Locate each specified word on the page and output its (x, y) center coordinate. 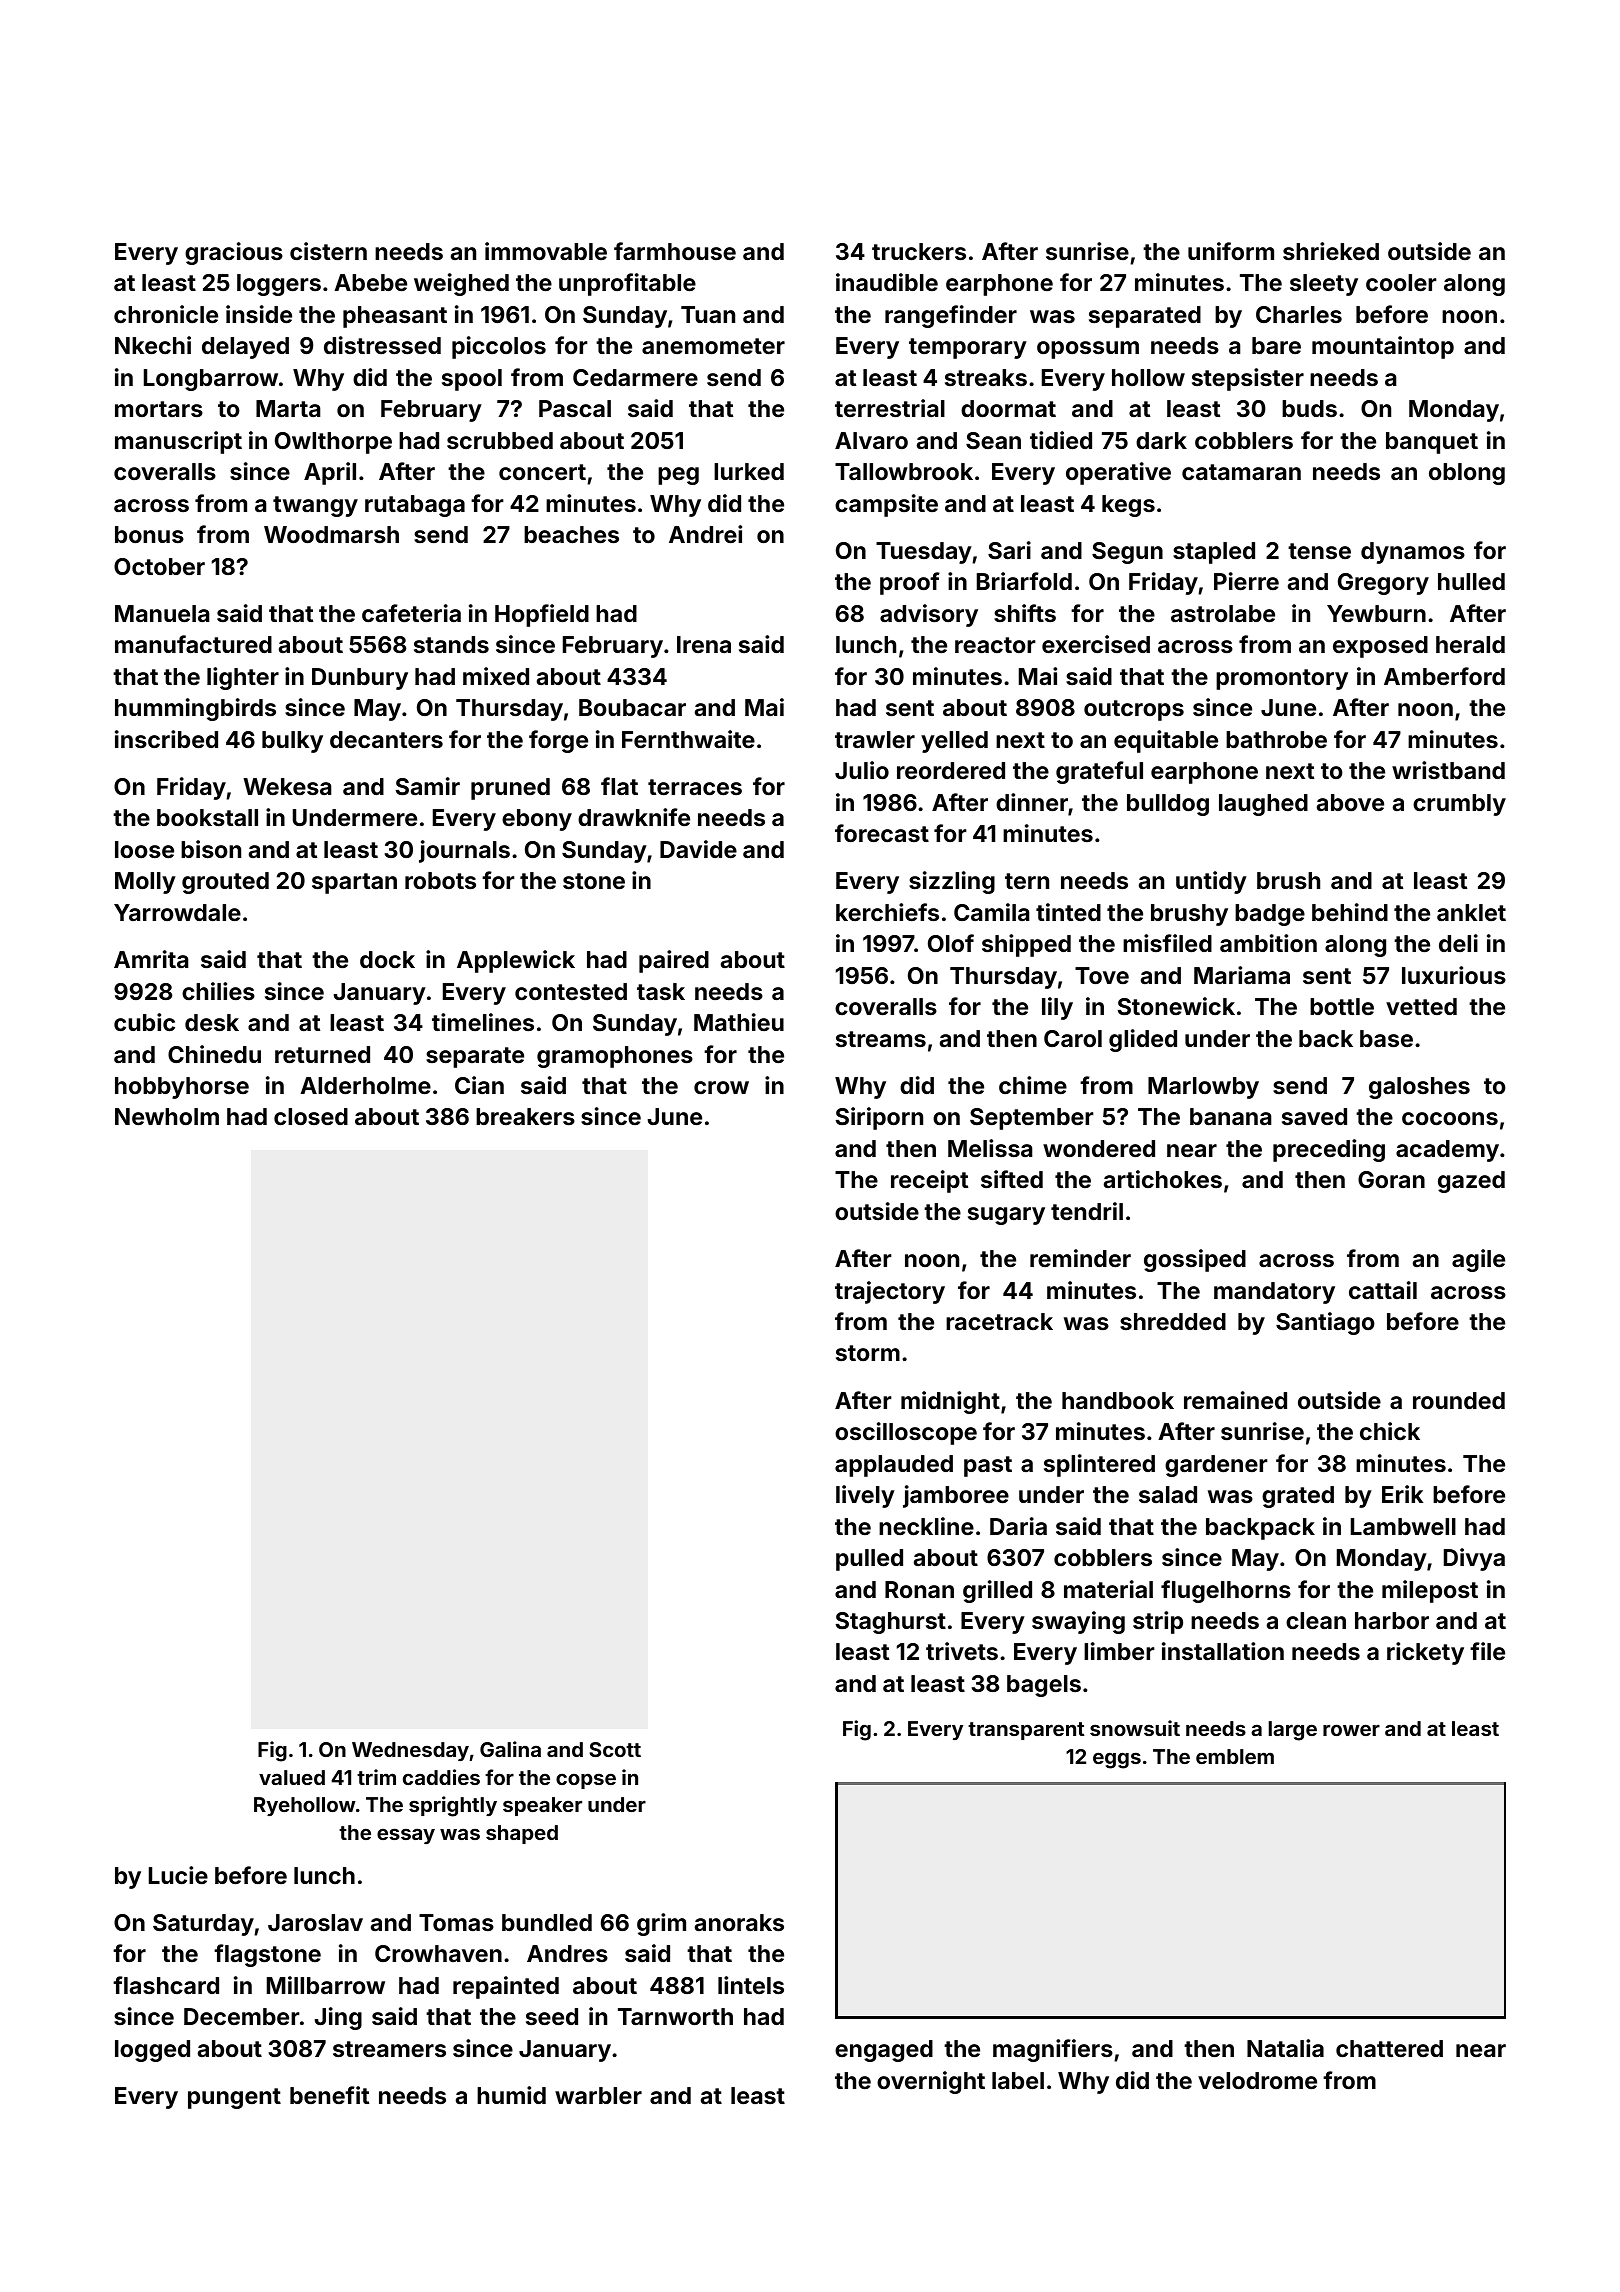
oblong (1467, 474)
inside (259, 314)
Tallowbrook (904, 471)
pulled (869, 1560)
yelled (954, 742)
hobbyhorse (182, 1088)
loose (144, 849)
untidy (1211, 882)
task (661, 991)
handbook (1118, 1400)
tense (1319, 551)
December (242, 2016)
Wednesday (410, 1751)
